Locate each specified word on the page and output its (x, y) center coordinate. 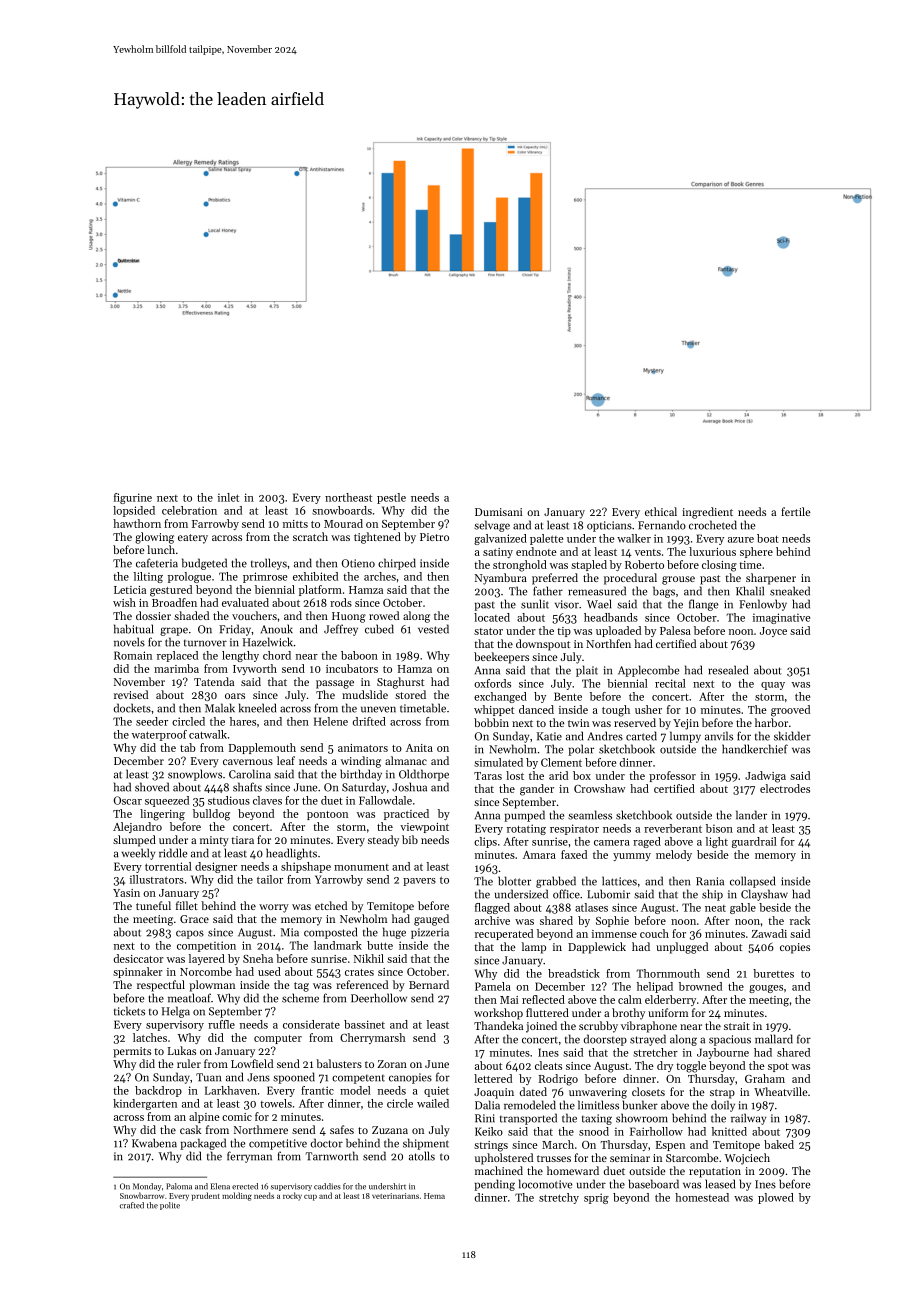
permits (132, 1052)
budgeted (204, 564)
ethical (661, 511)
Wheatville (781, 1091)
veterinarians (395, 1196)
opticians (609, 526)
